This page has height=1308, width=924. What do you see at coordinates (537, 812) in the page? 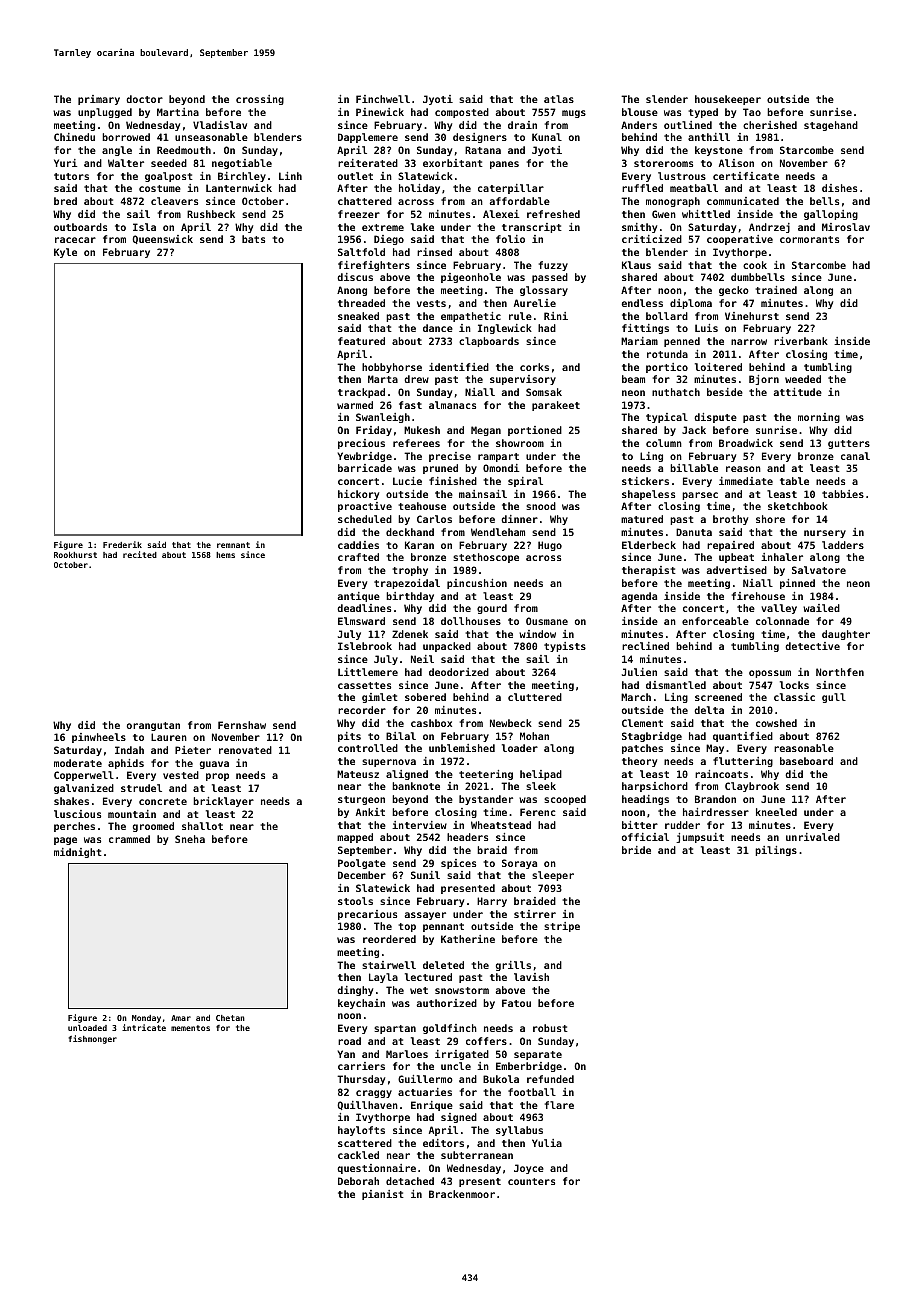
I see `Ferenc` at bounding box center [537, 812].
